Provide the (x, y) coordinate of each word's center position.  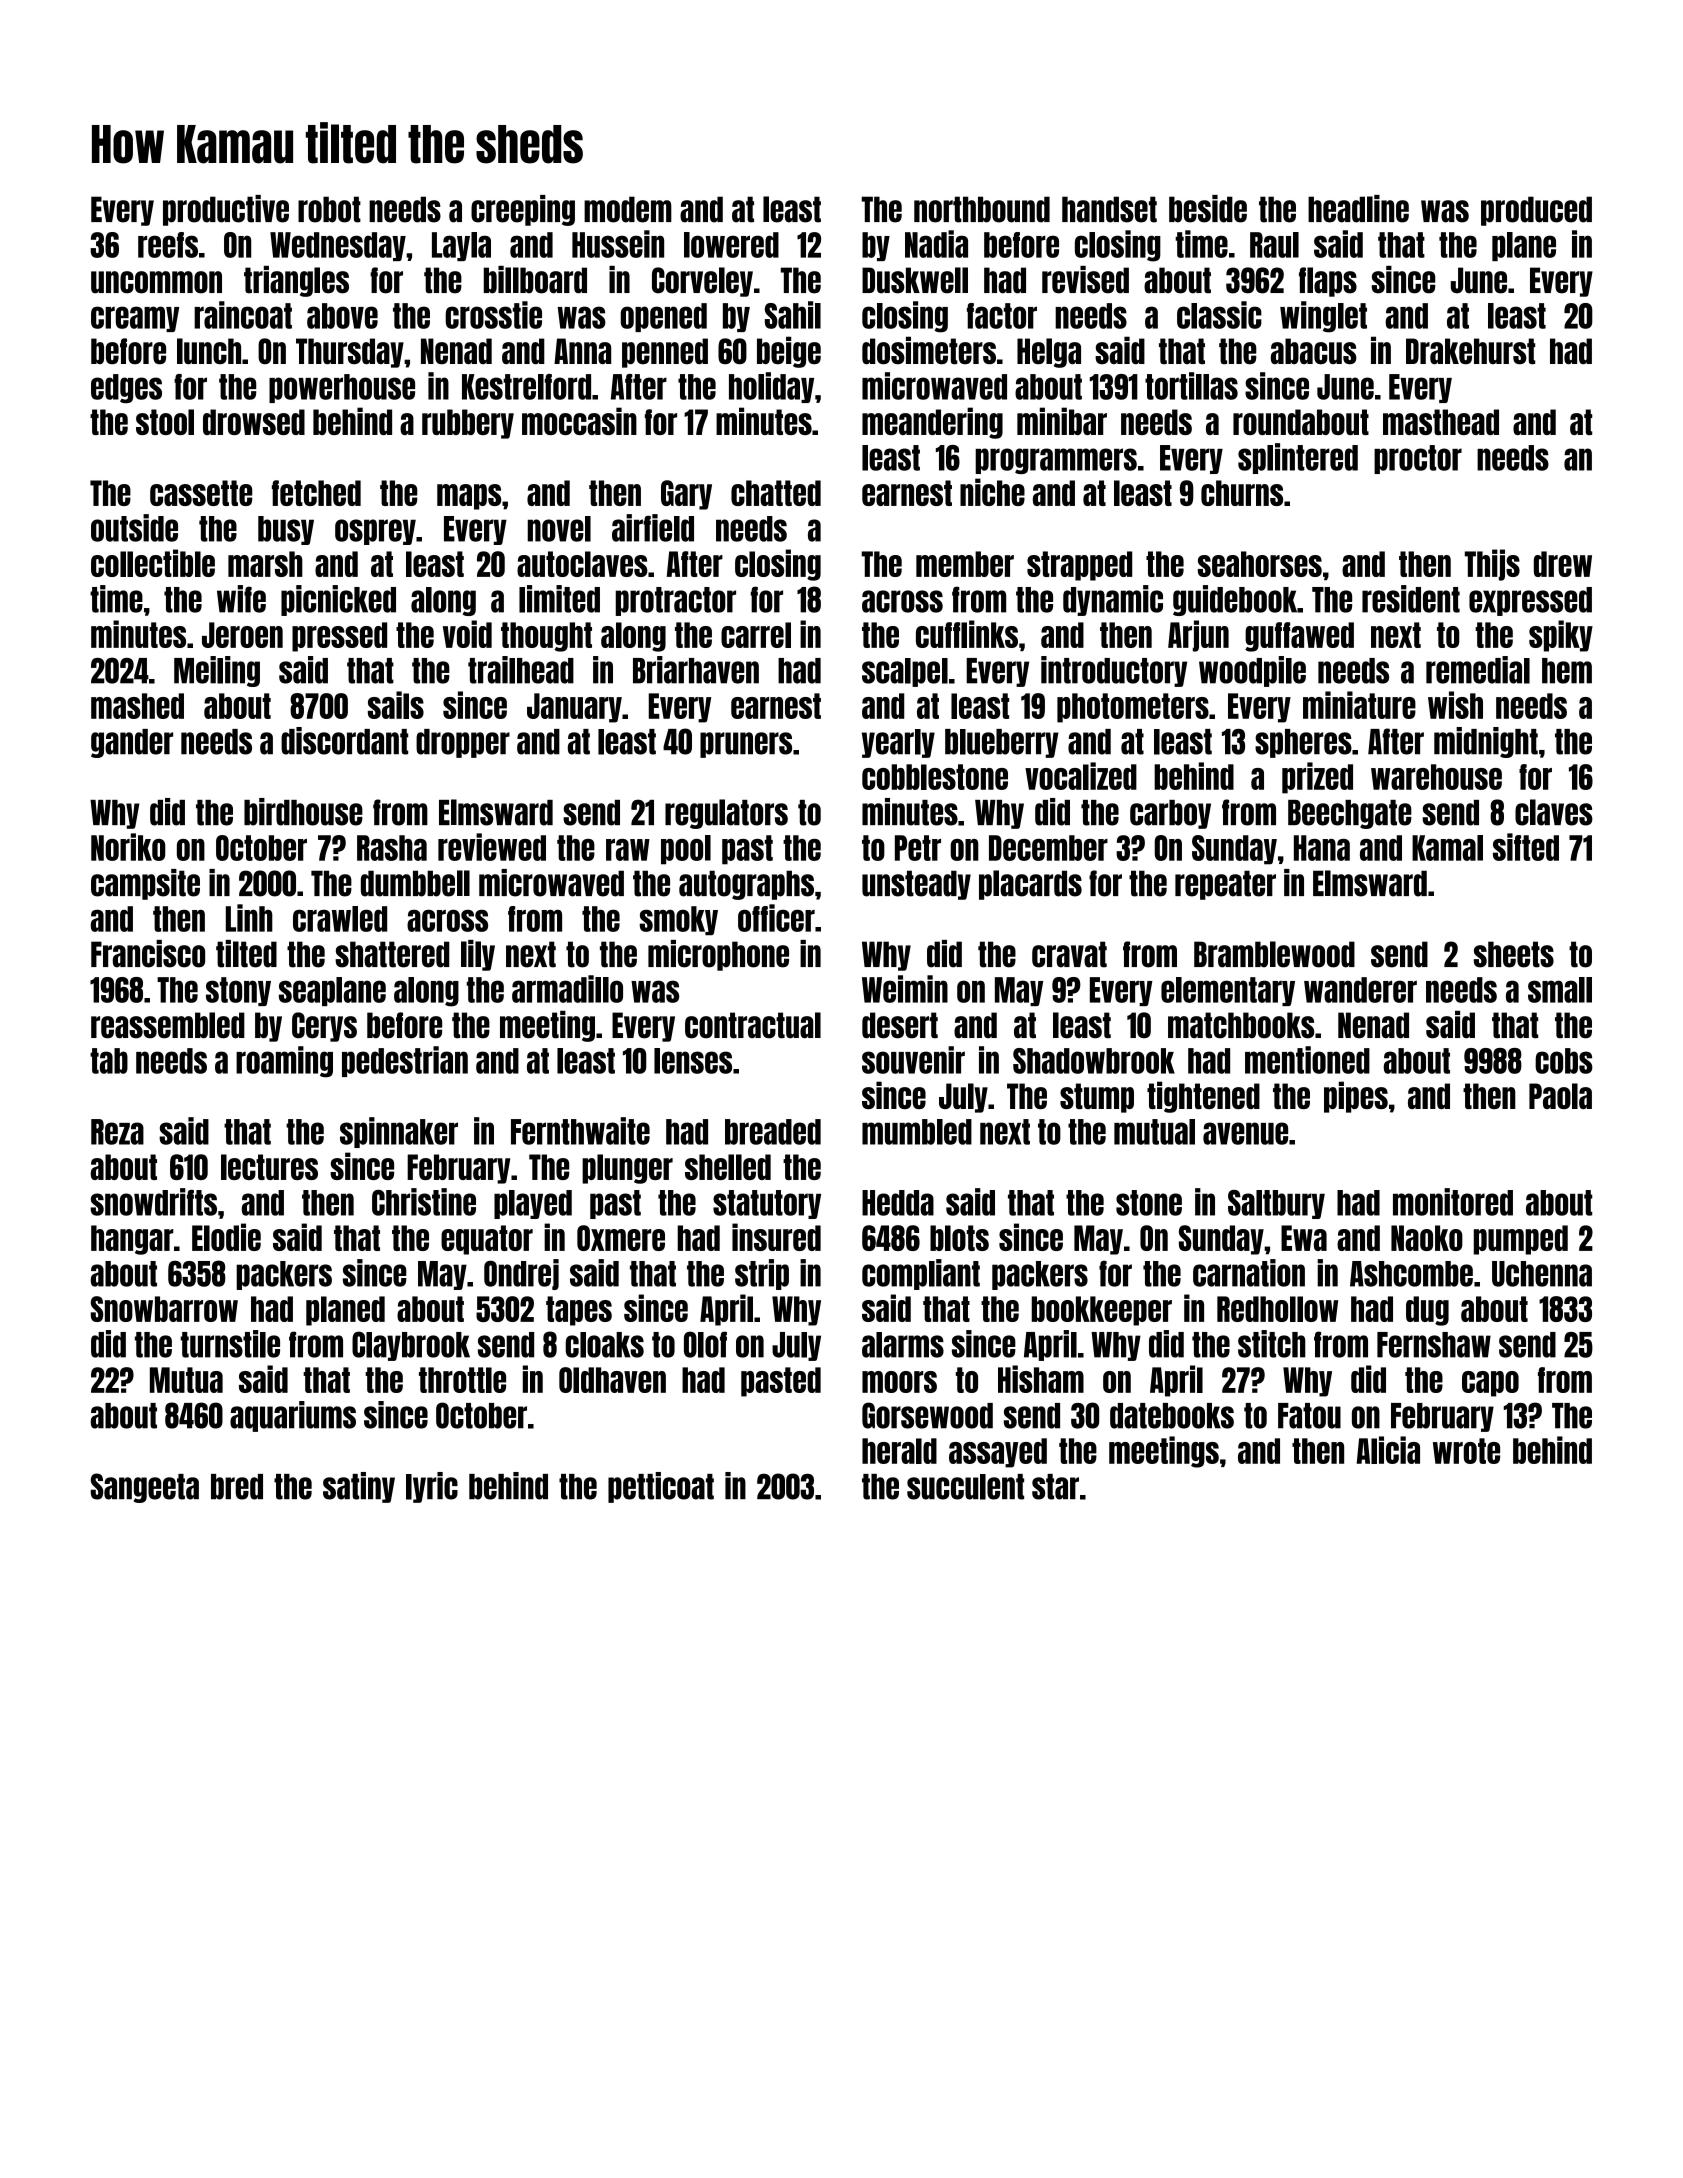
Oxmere (621, 1238)
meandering (932, 423)
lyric (432, 1487)
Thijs (1492, 565)
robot (329, 209)
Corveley (702, 282)
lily (478, 955)
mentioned (1307, 1060)
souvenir (913, 1060)
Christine (424, 1202)
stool (165, 422)
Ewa (1304, 1238)
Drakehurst (1470, 351)
